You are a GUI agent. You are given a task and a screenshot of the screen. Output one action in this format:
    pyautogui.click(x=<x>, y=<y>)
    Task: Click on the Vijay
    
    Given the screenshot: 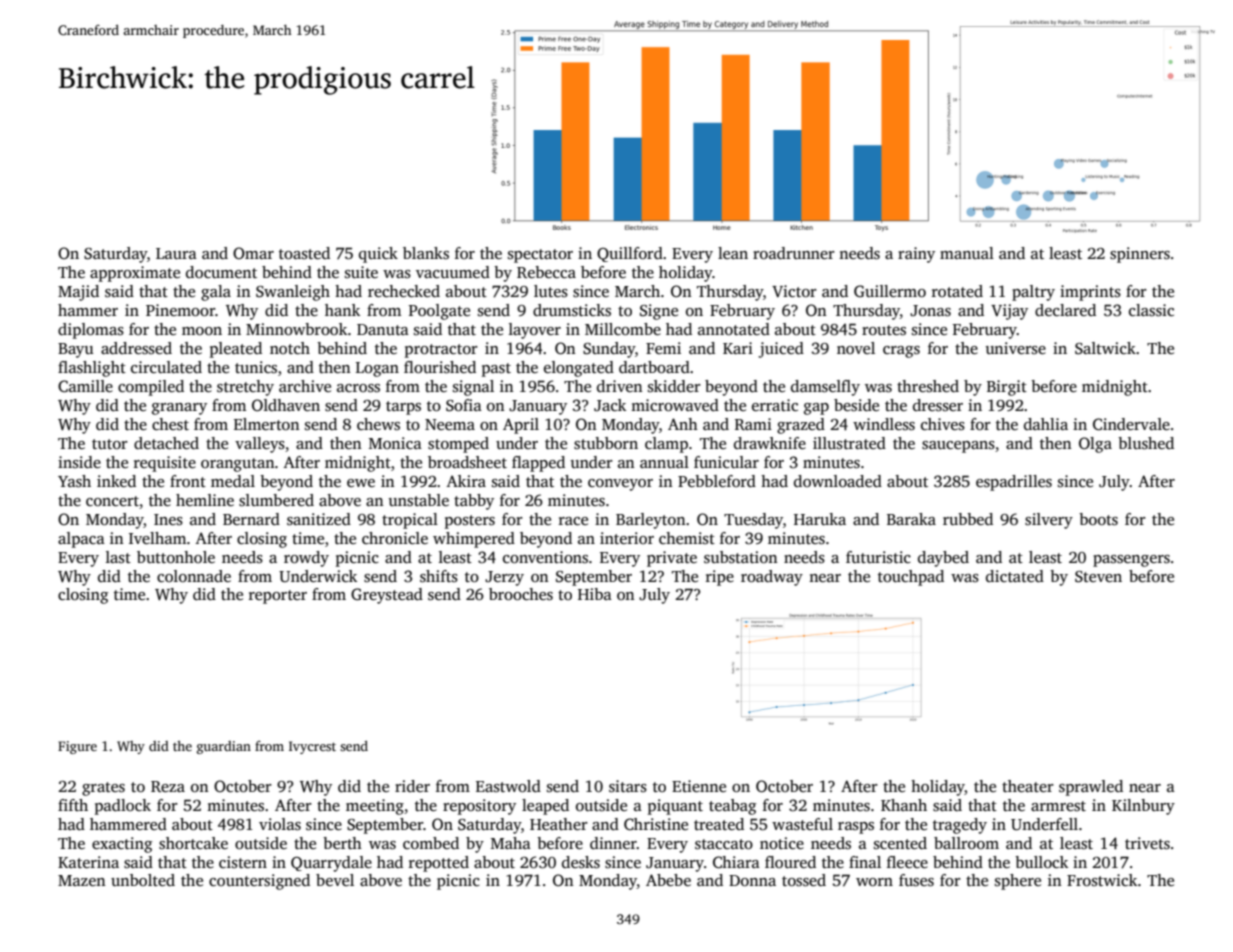 What is the action you would take?
    pyautogui.click(x=1009, y=312)
